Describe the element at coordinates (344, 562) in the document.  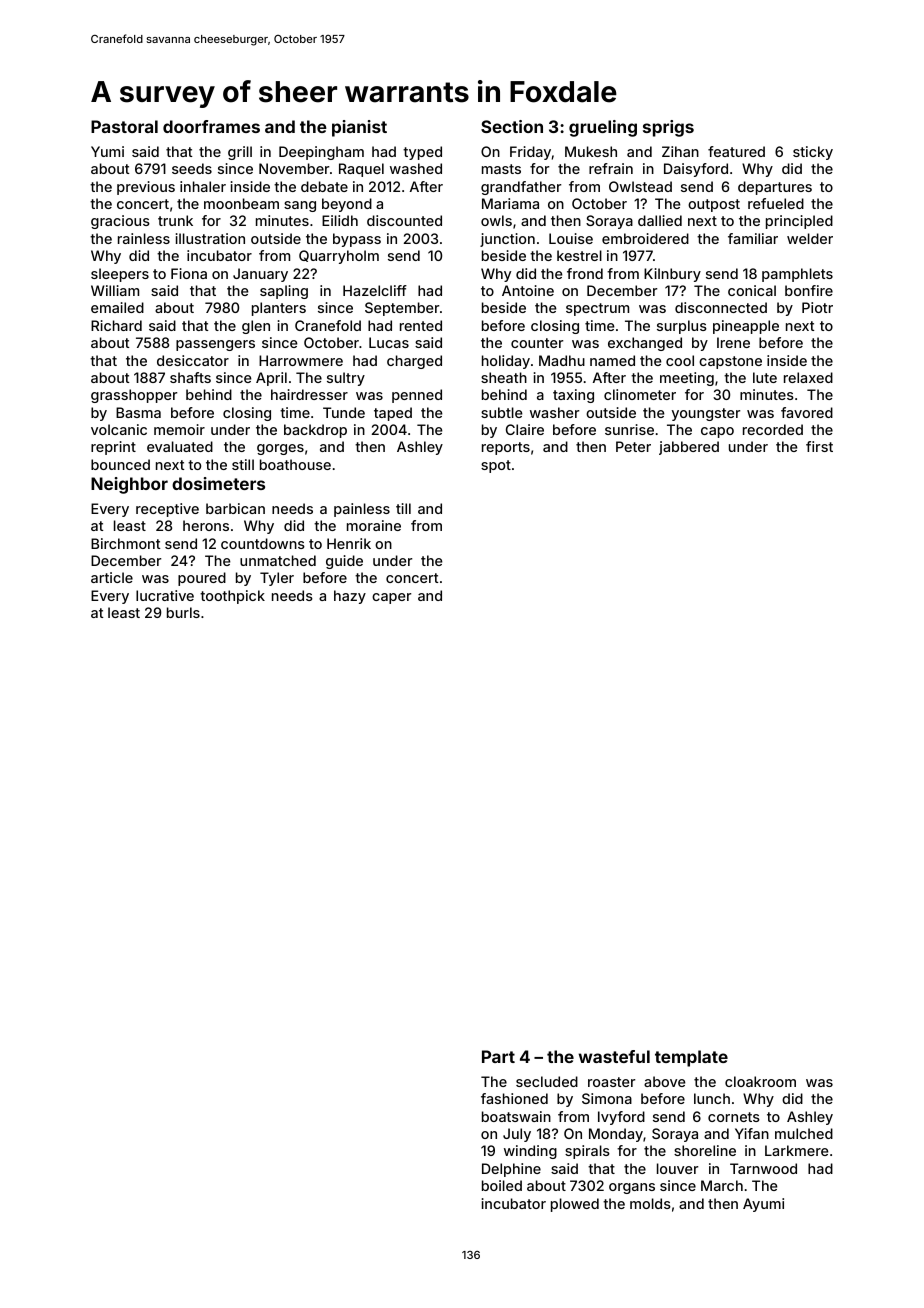
I see `guide` at that location.
